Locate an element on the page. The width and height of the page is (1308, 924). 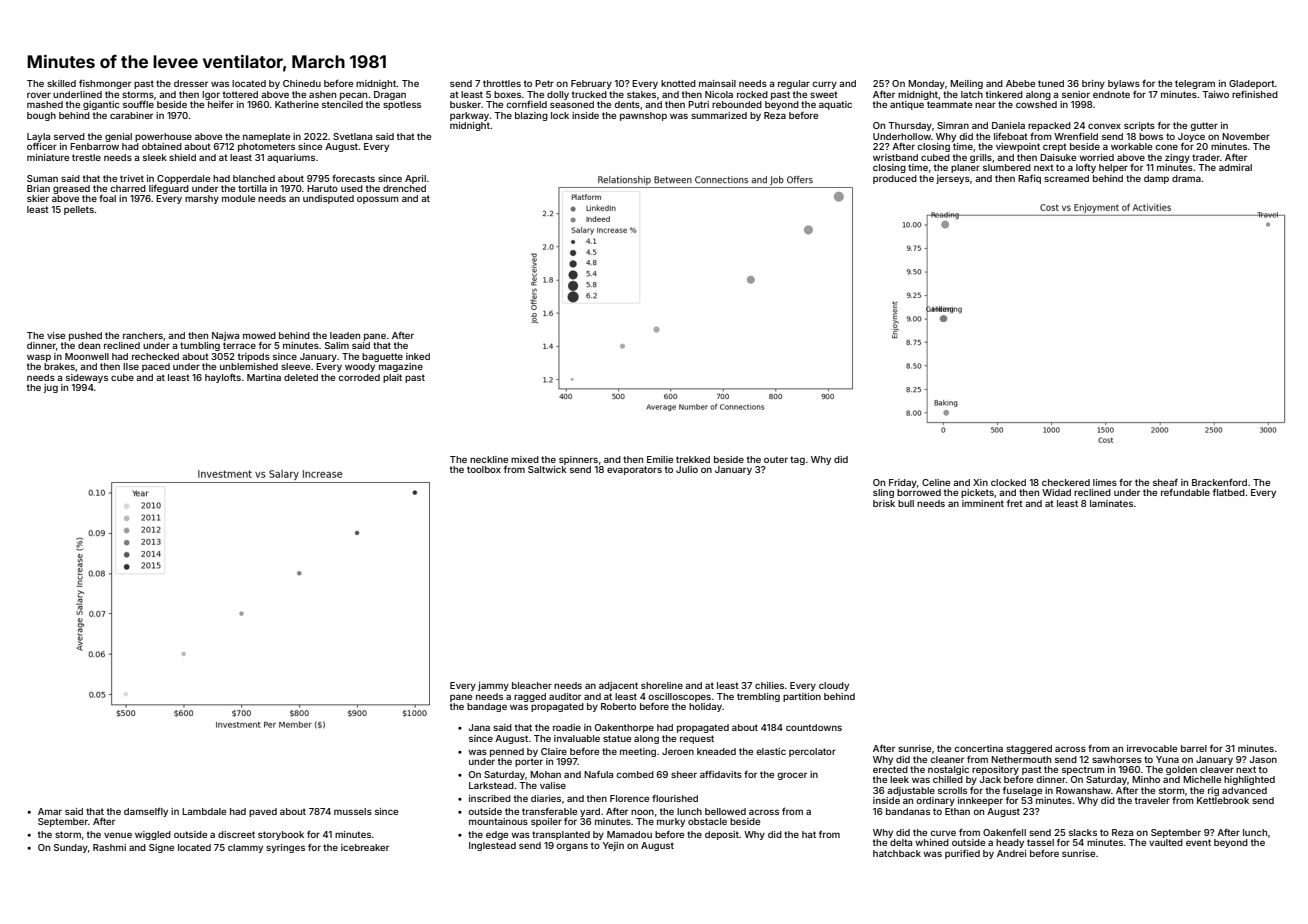
mainsail is located at coordinates (717, 83).
